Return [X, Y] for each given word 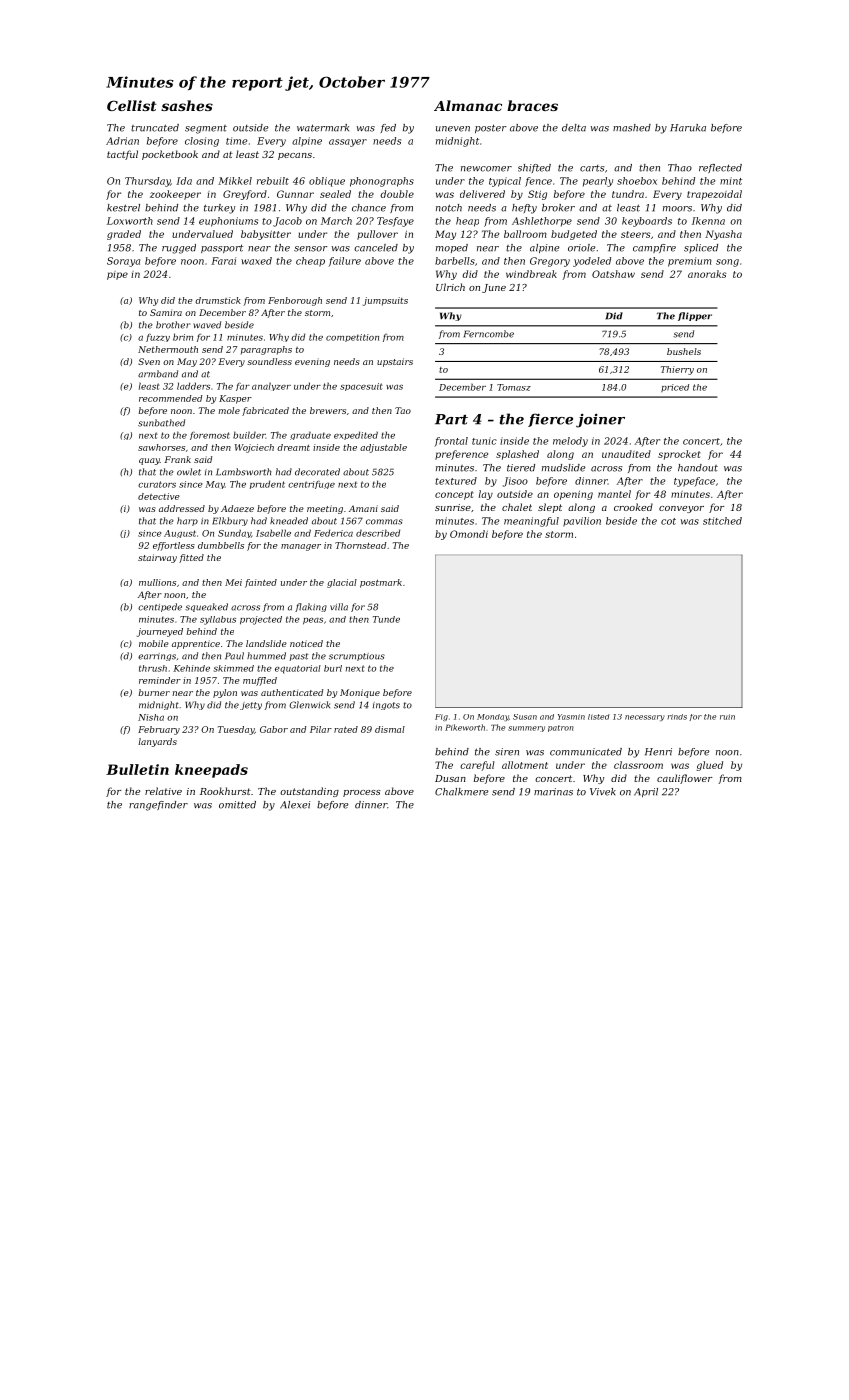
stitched [722, 521]
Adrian [122, 141]
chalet [517, 507]
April [646, 792]
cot [668, 521]
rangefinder [158, 806]
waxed [256, 261]
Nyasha [723, 235]
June [494, 288]
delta [574, 128]
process [362, 793]
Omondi [469, 534]
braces [532, 105]
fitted [191, 558]
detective [159, 496]
